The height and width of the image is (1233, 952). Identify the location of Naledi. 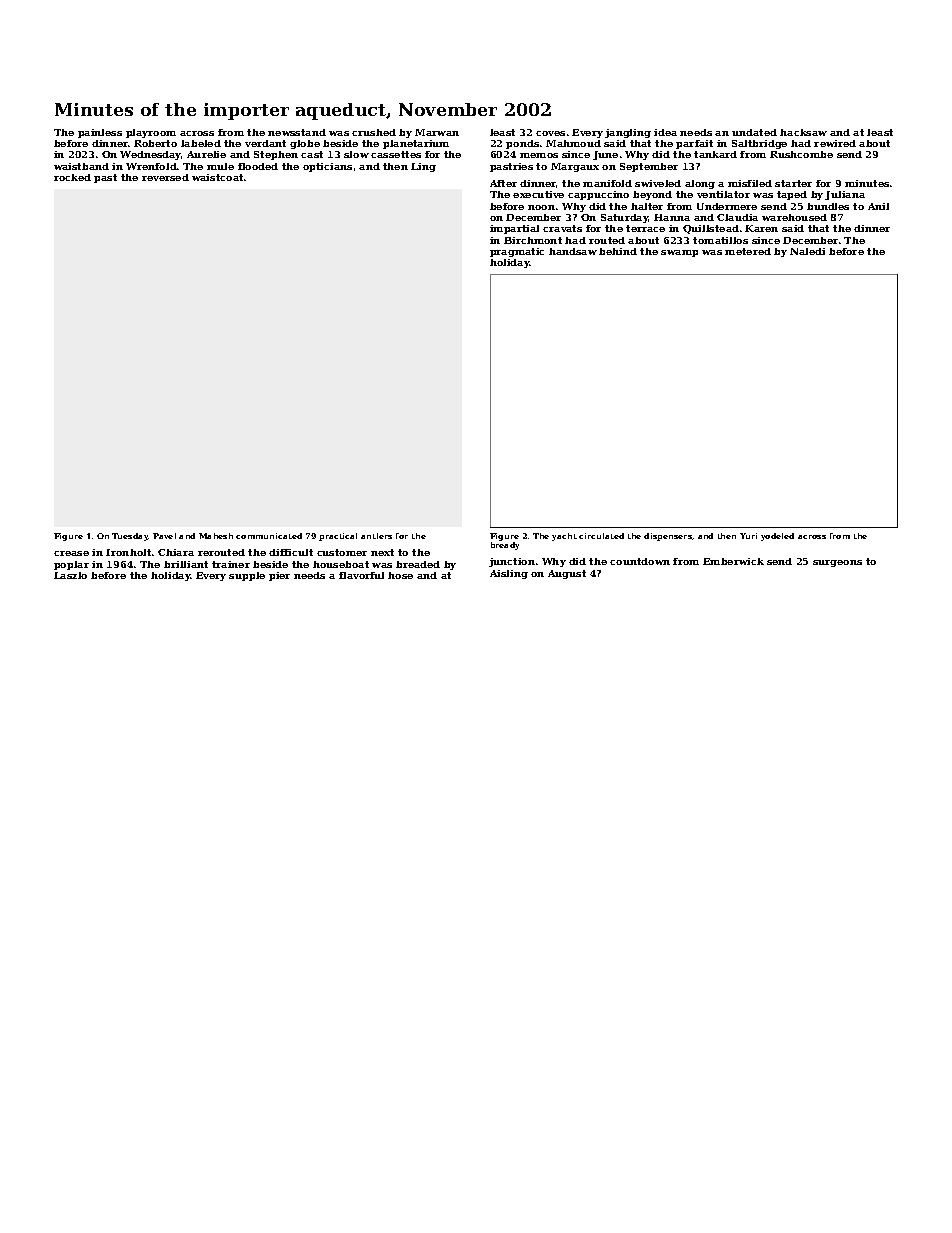
(807, 251).
